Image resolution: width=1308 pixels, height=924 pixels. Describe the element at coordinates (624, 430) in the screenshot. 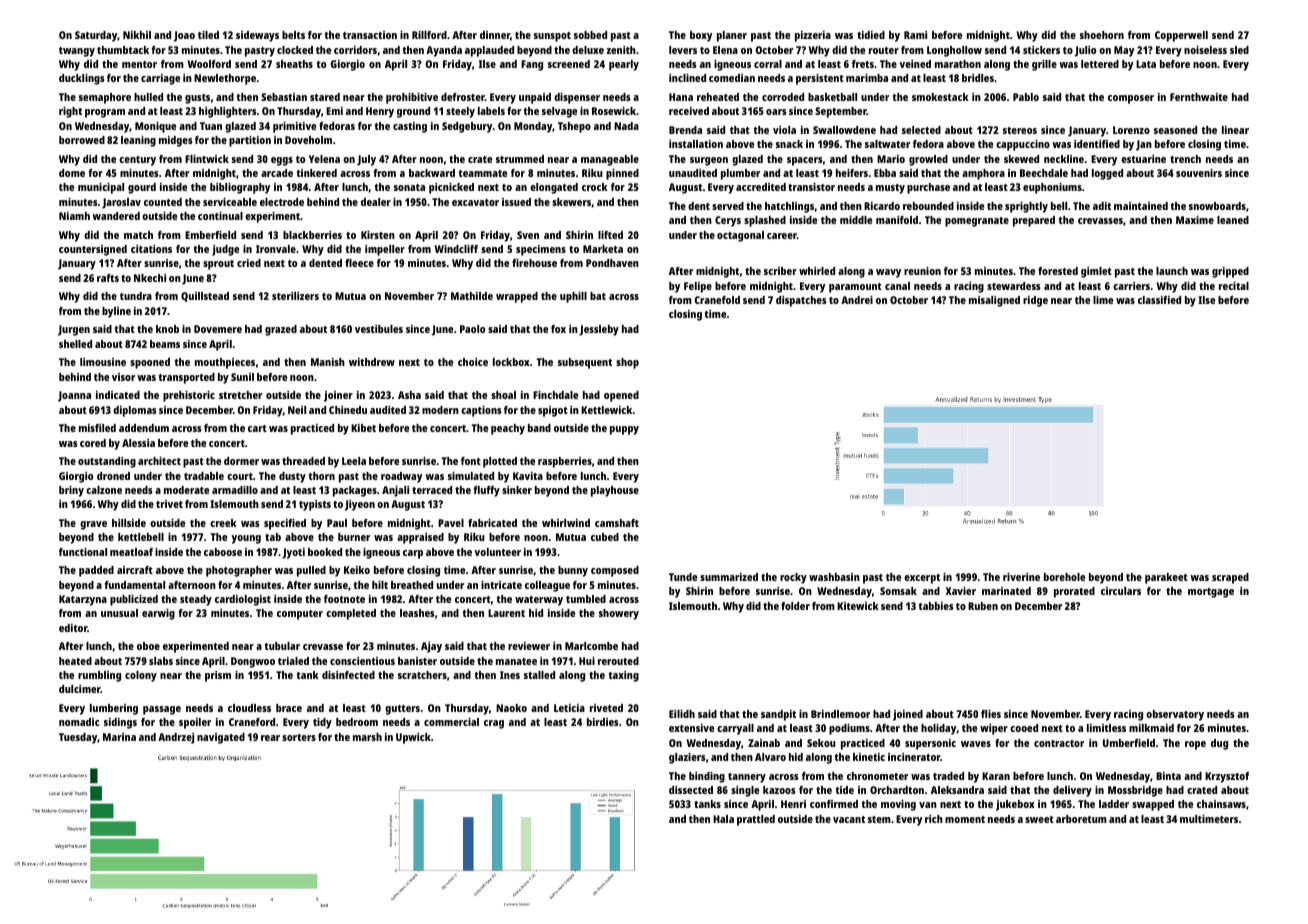

I see `puppy` at that location.
